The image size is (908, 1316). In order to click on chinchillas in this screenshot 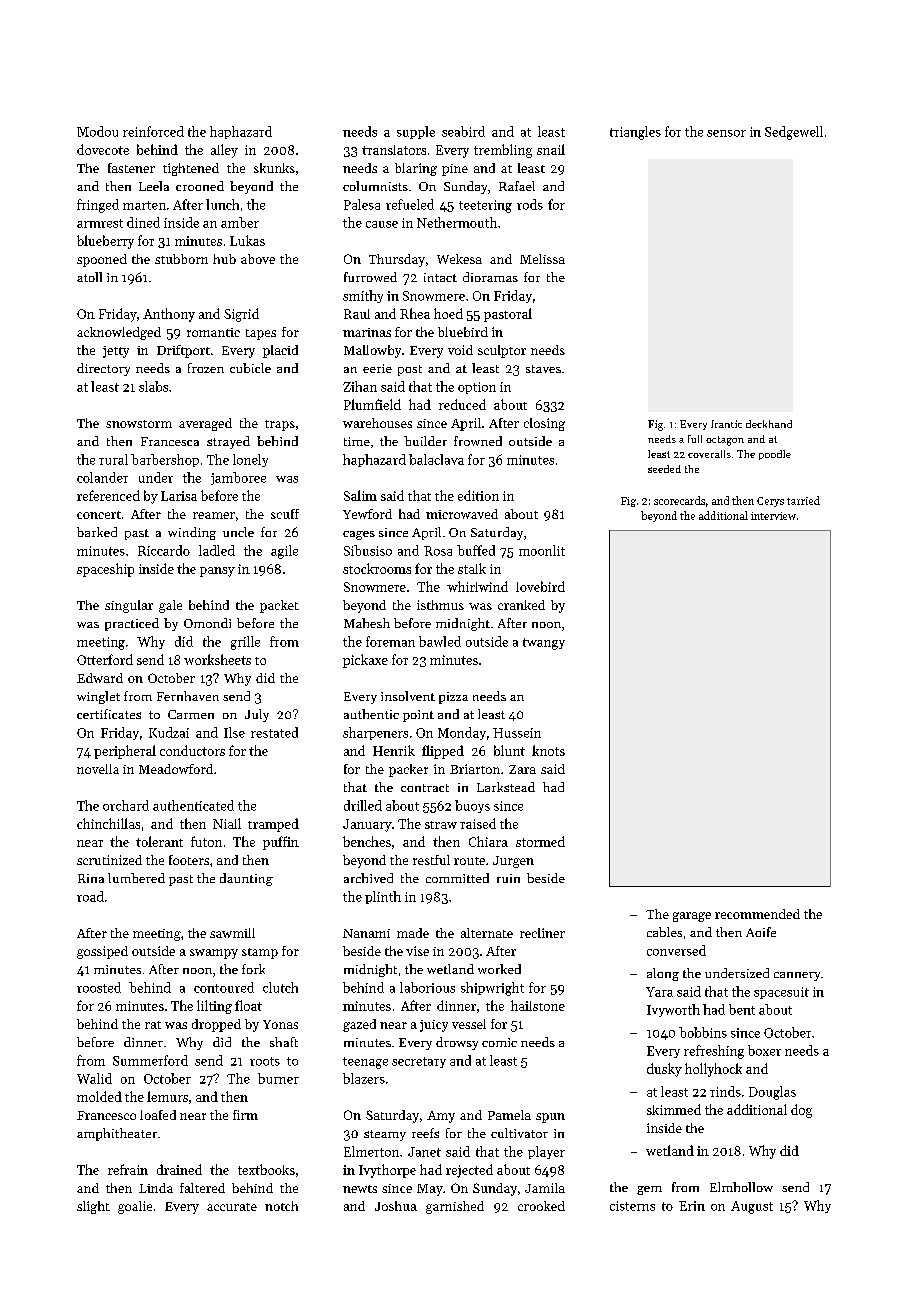, I will do `click(108, 823)`.
